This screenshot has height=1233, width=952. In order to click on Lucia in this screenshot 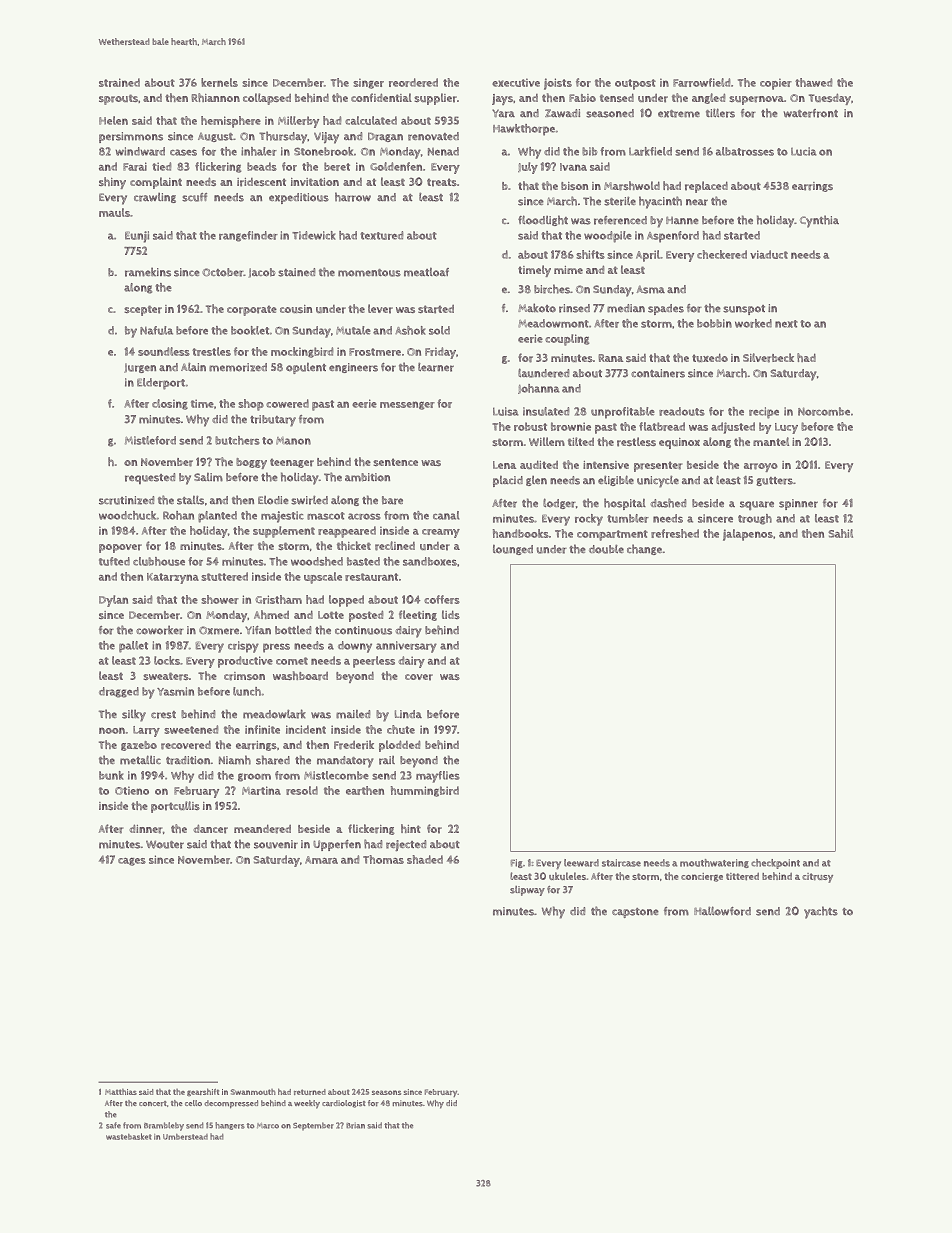, I will do `click(803, 151)`.
